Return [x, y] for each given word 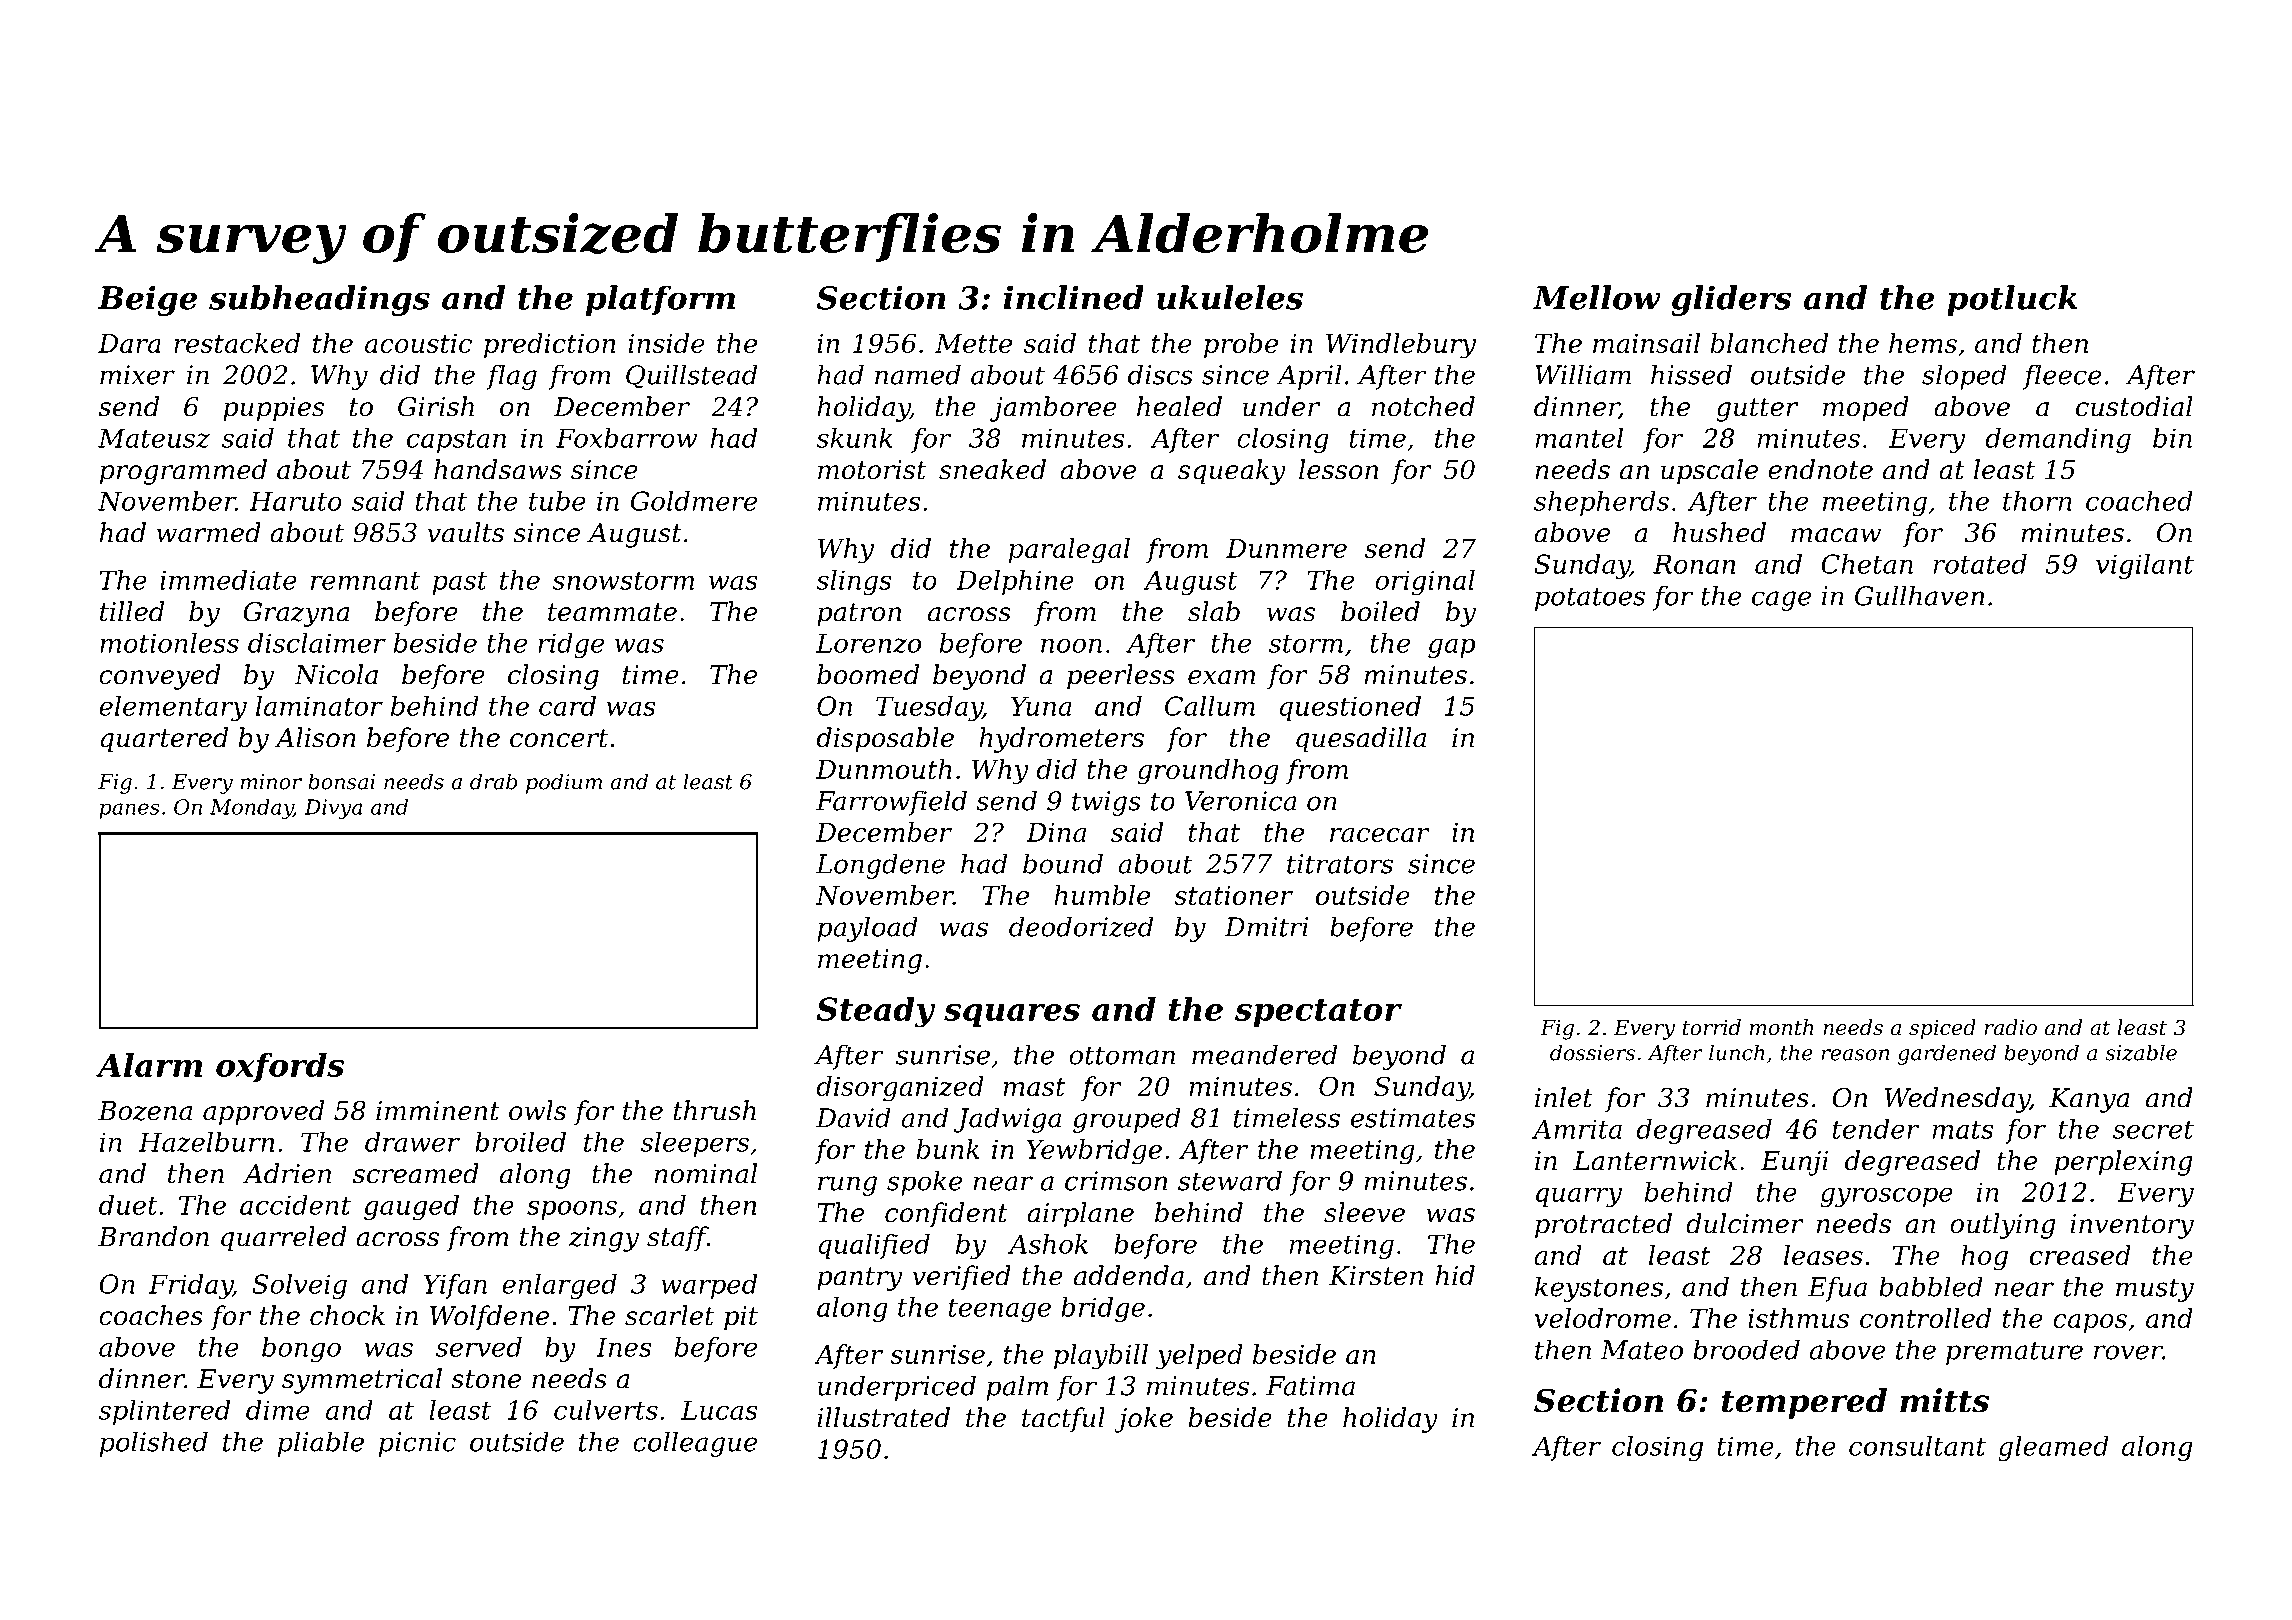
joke [1143, 1420]
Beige [147, 300]
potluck [2012, 300]
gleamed [2053, 1448]
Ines [624, 1347]
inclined [1073, 297]
